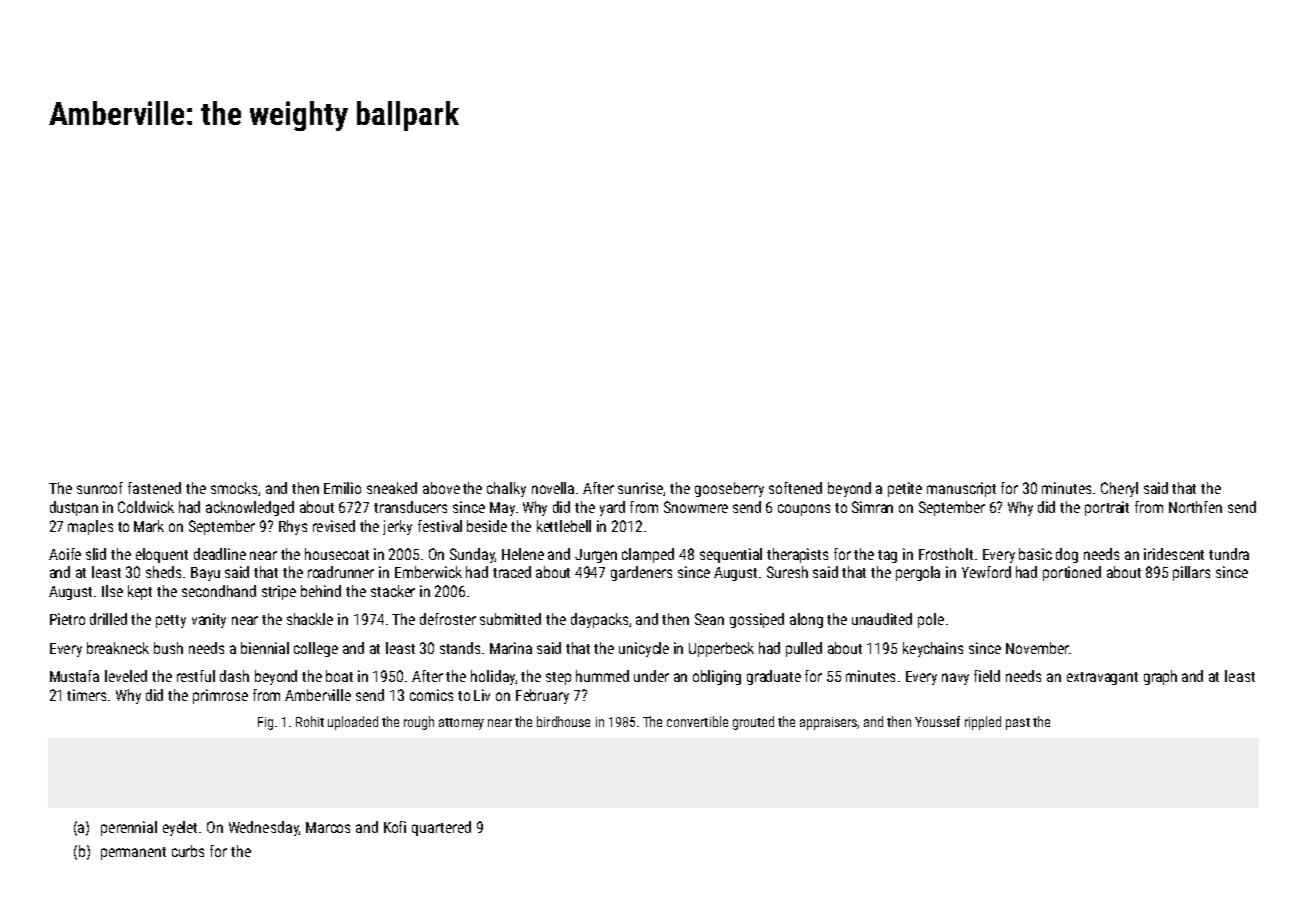  I want to click on Emilio, so click(342, 488).
